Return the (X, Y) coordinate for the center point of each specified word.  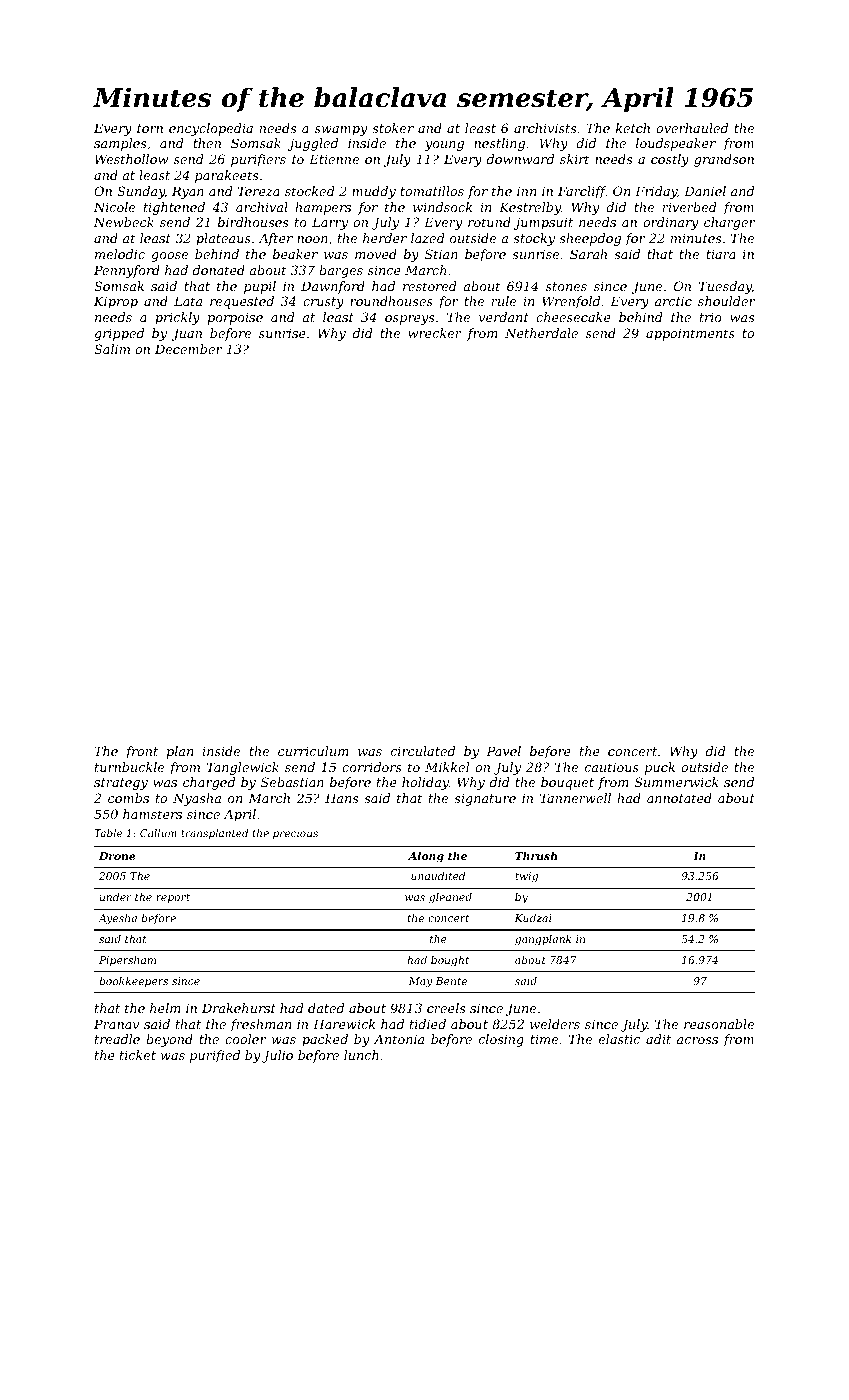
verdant (504, 317)
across (697, 1040)
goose (169, 257)
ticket (138, 1055)
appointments (690, 334)
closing (501, 1040)
